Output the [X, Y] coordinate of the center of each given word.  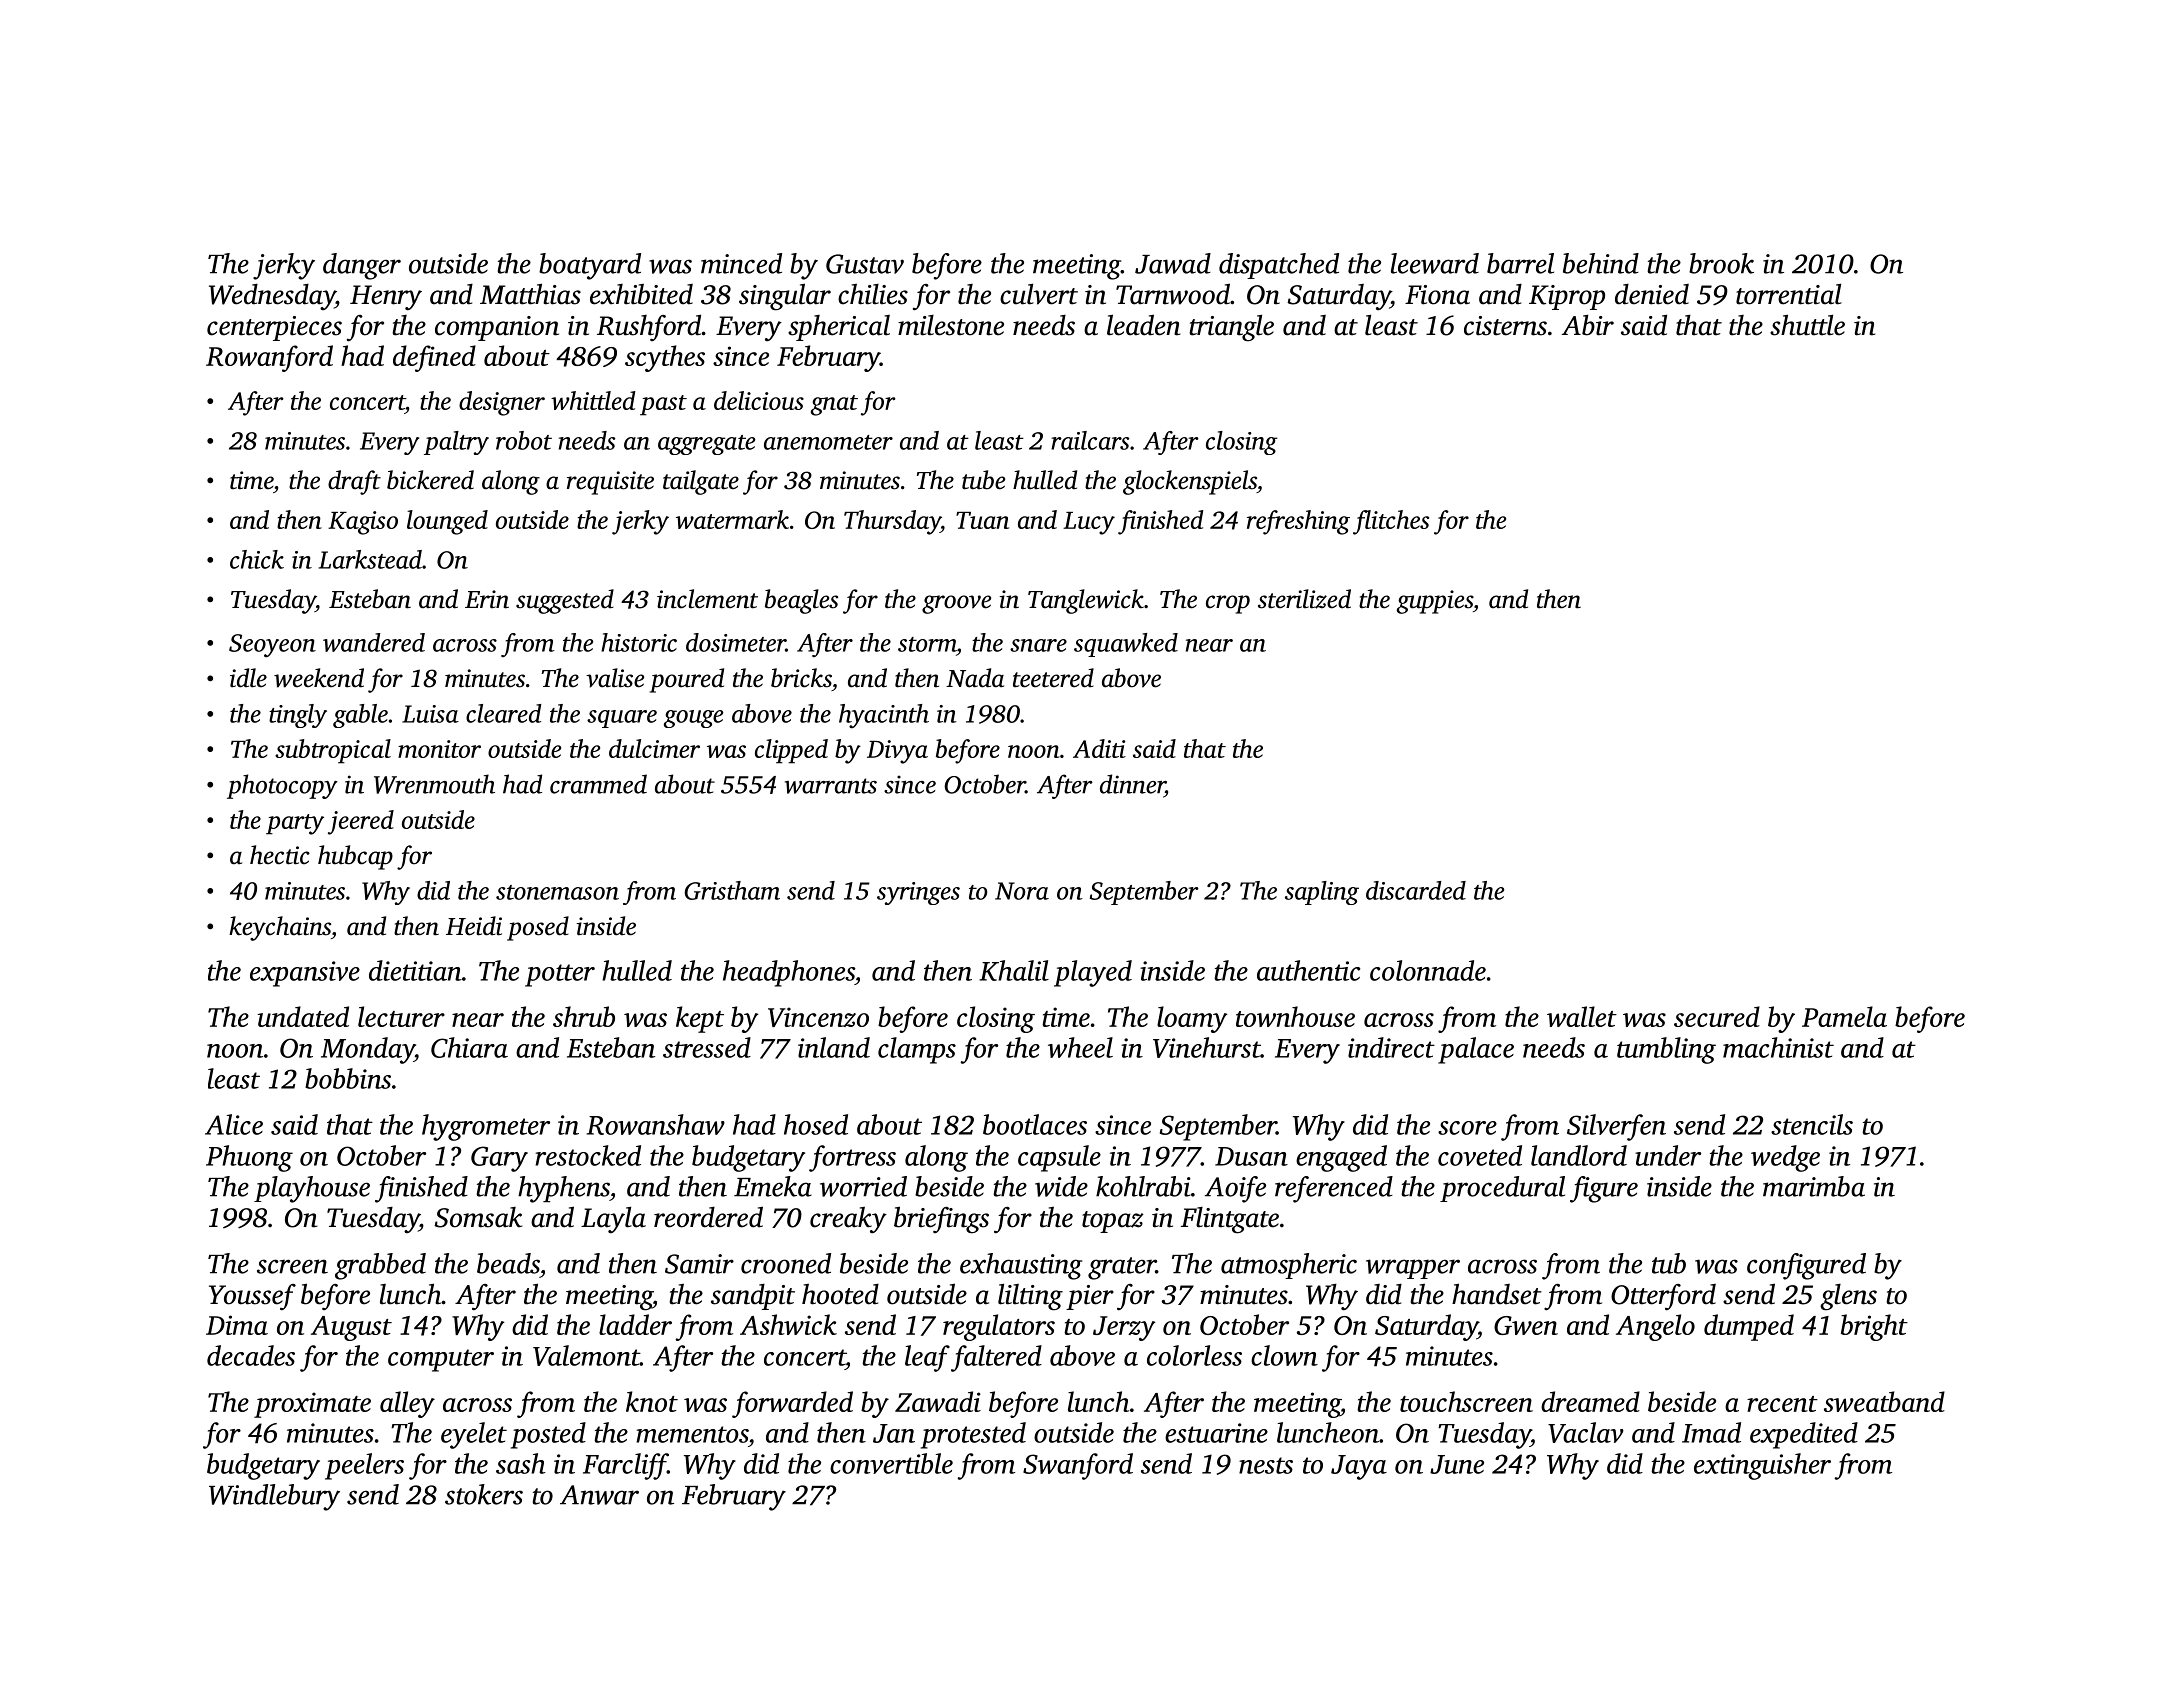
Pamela [1844, 1016]
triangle [1231, 328]
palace [1476, 1050]
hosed [816, 1124]
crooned [786, 1263]
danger [362, 266]
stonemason [557, 892]
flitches [1391, 522]
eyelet [474, 1435]
